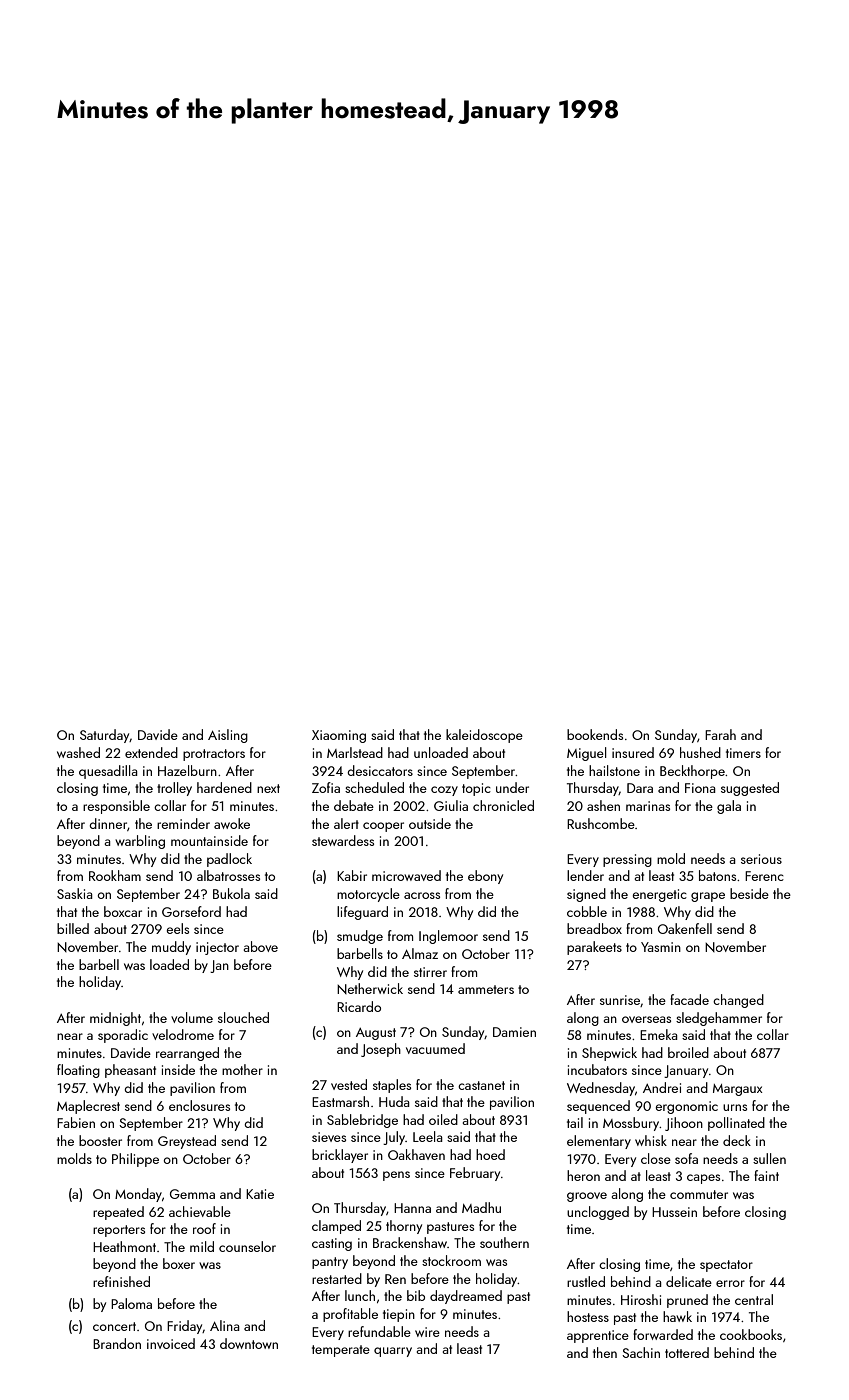 The height and width of the page is (1400, 849). I want to click on stockroom, so click(451, 1260).
